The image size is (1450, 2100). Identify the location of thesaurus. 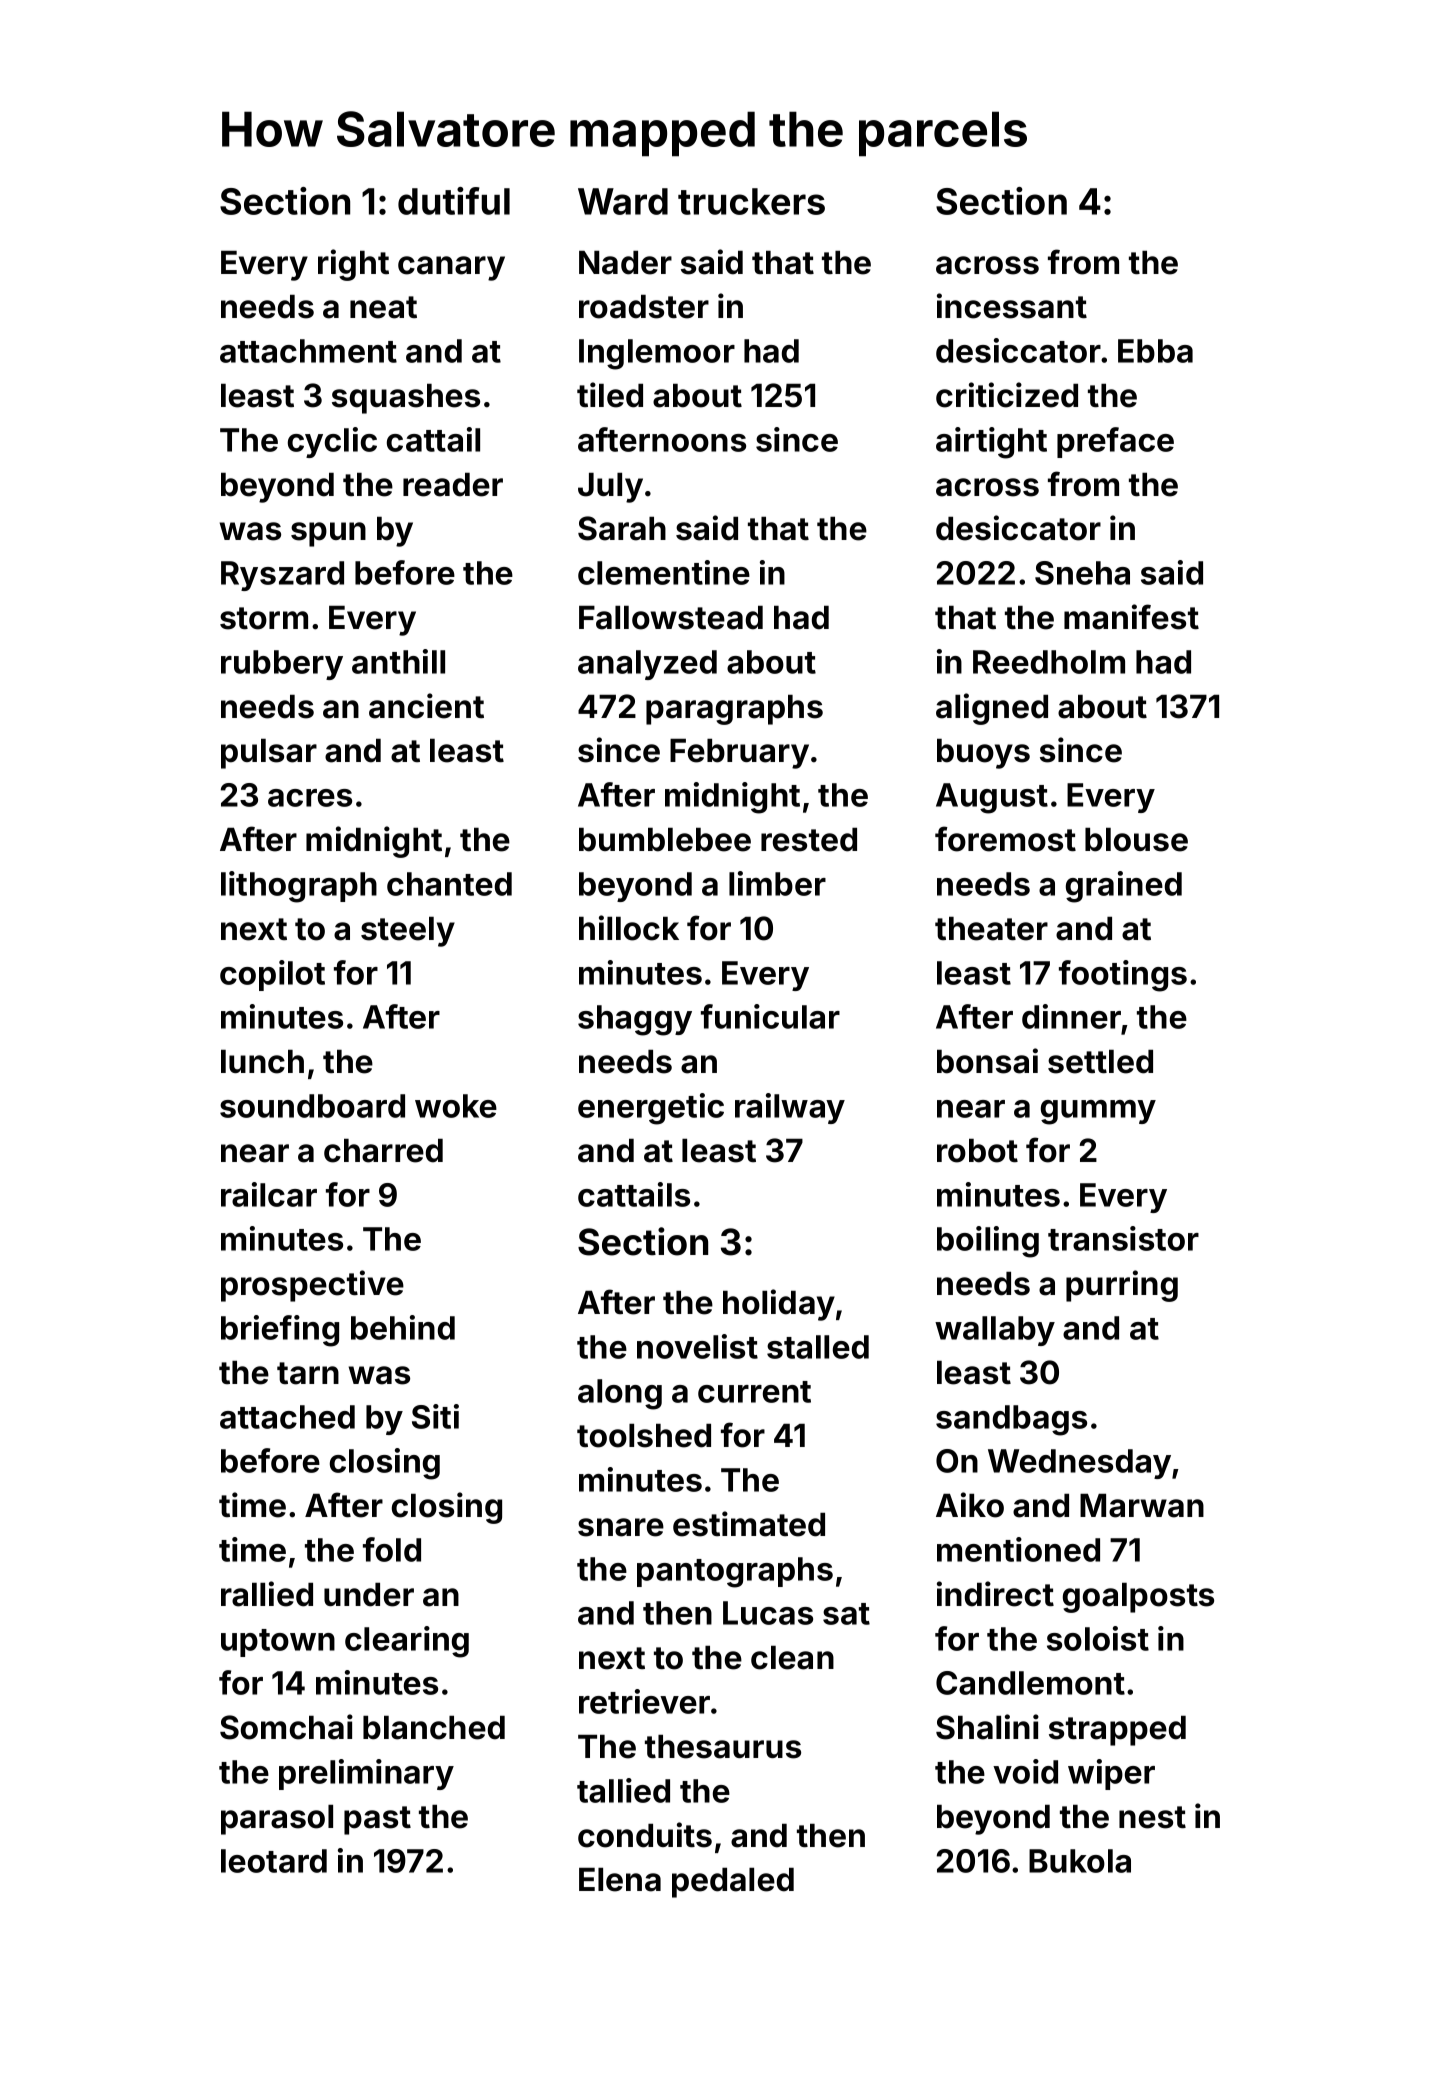
(723, 1747).
